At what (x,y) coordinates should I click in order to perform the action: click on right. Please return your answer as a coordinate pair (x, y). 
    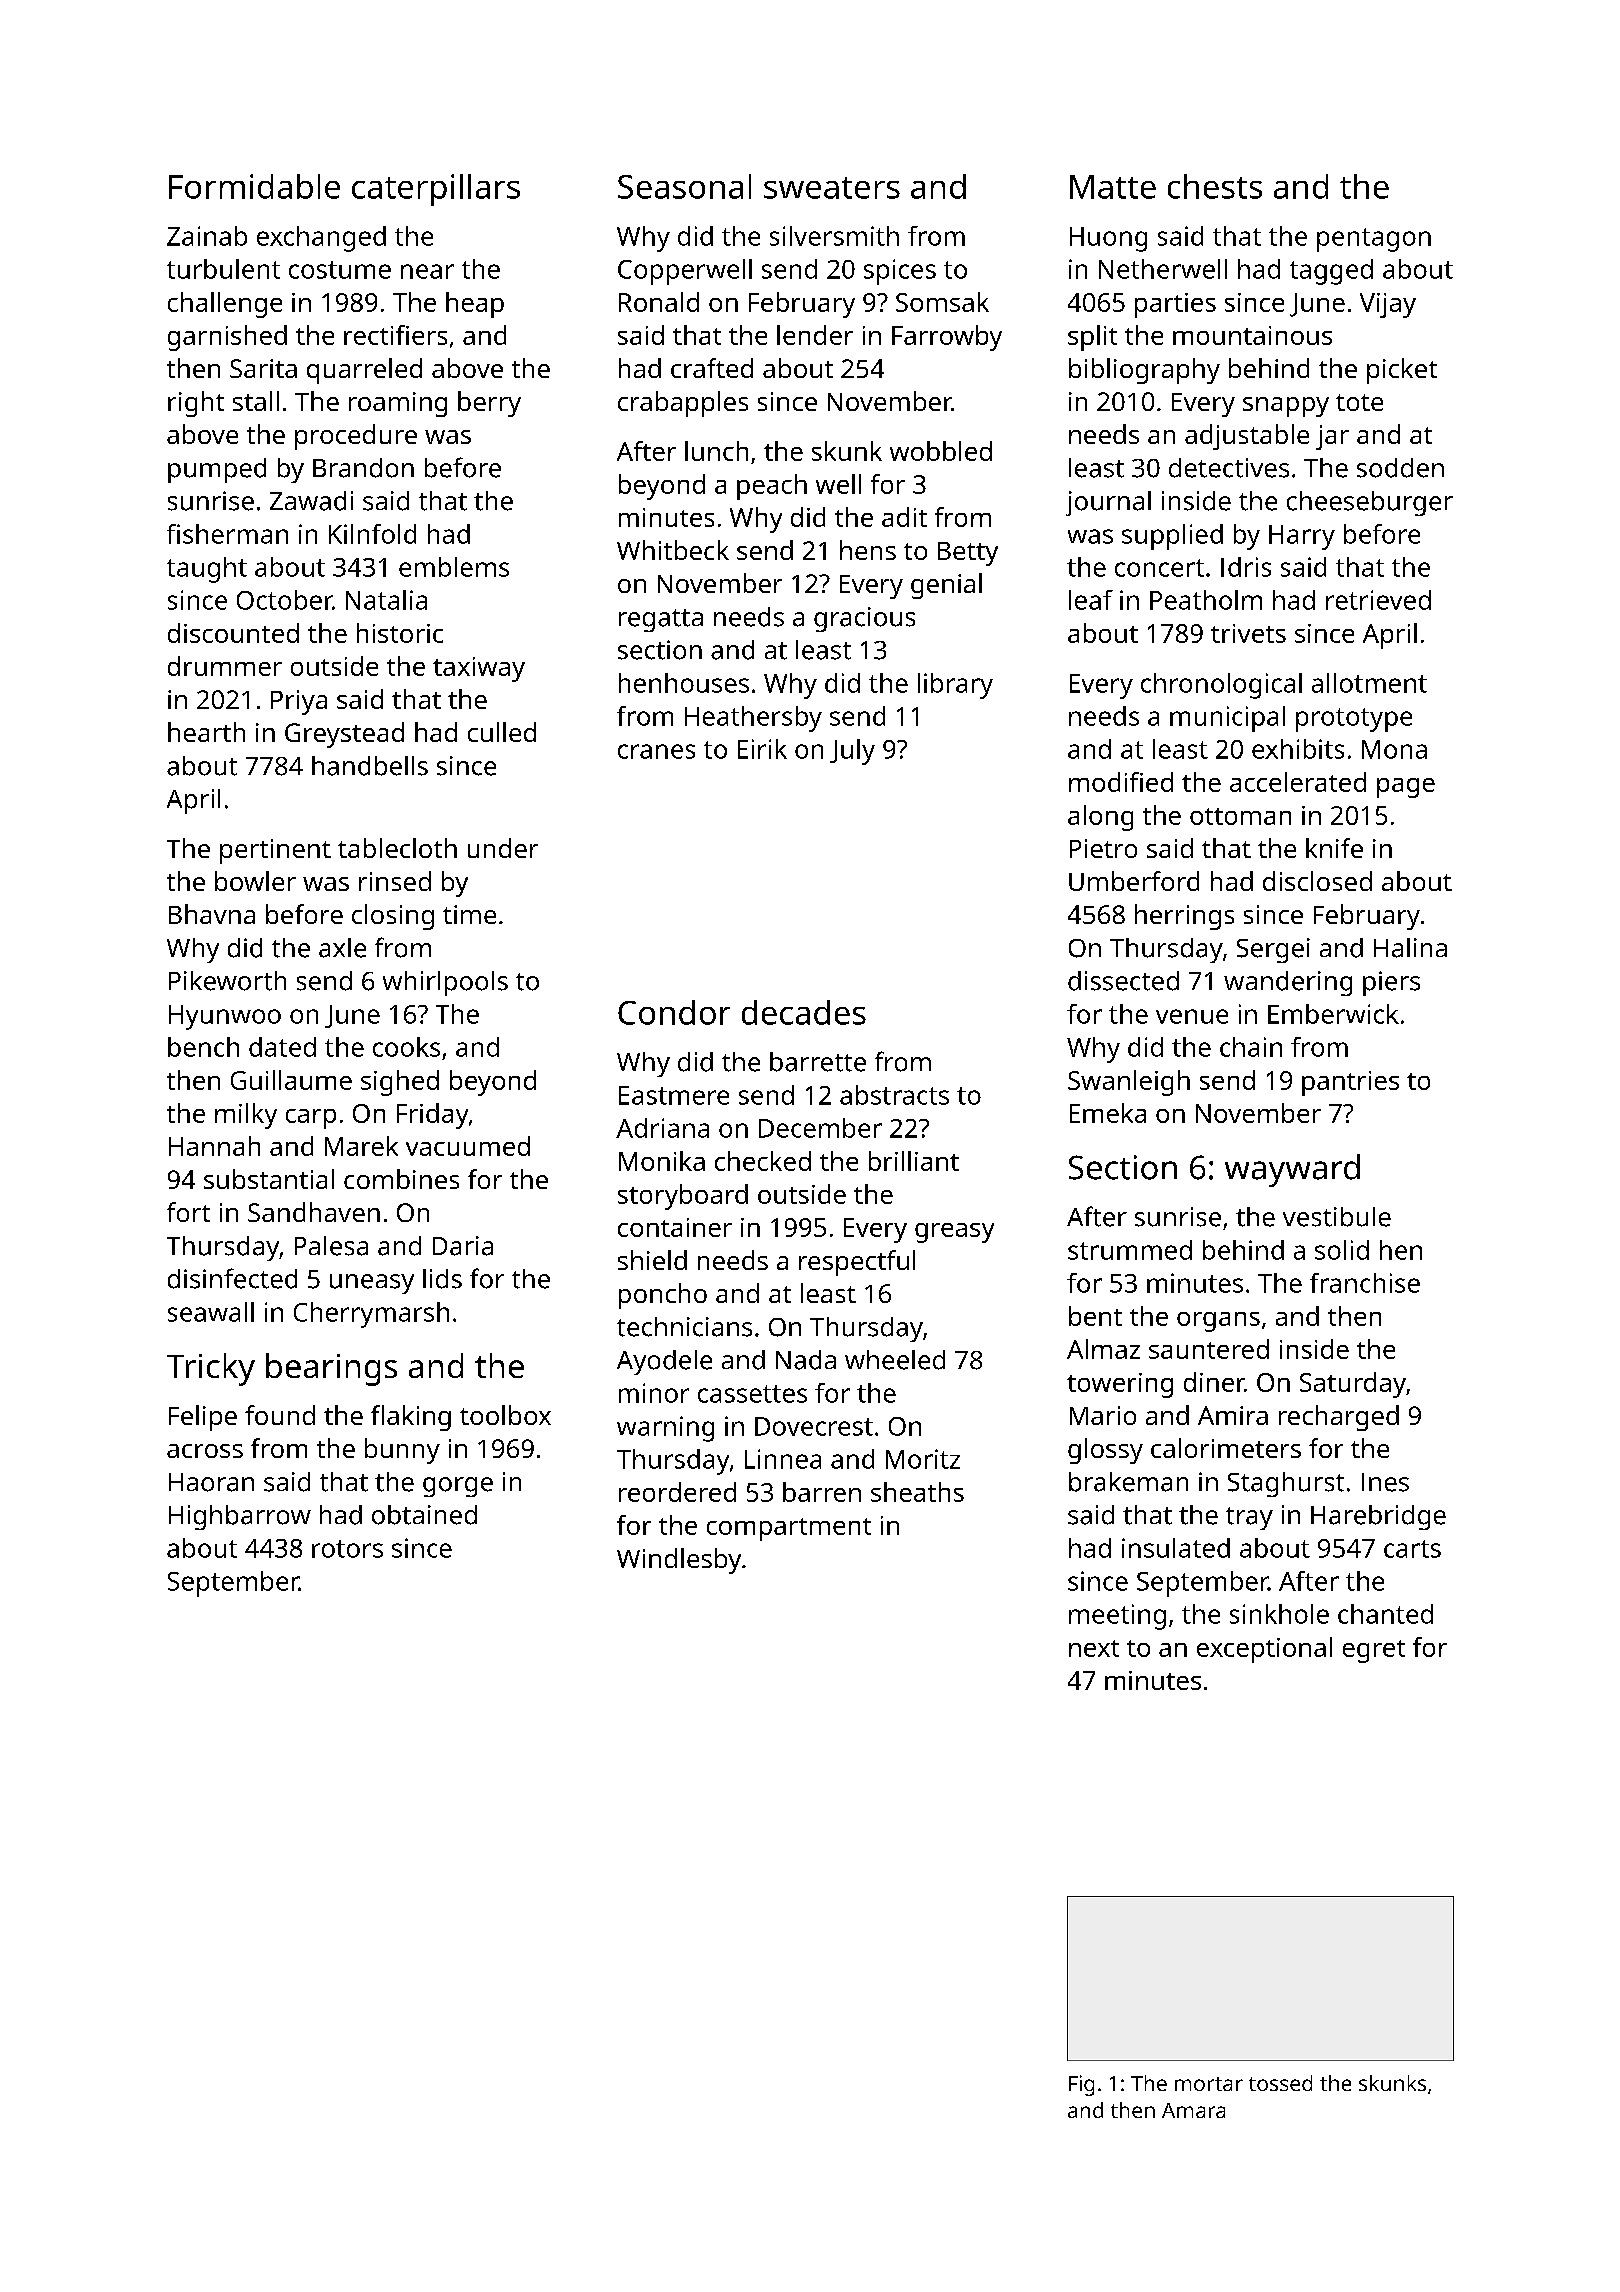
    Looking at the image, I should click on (196, 404).
